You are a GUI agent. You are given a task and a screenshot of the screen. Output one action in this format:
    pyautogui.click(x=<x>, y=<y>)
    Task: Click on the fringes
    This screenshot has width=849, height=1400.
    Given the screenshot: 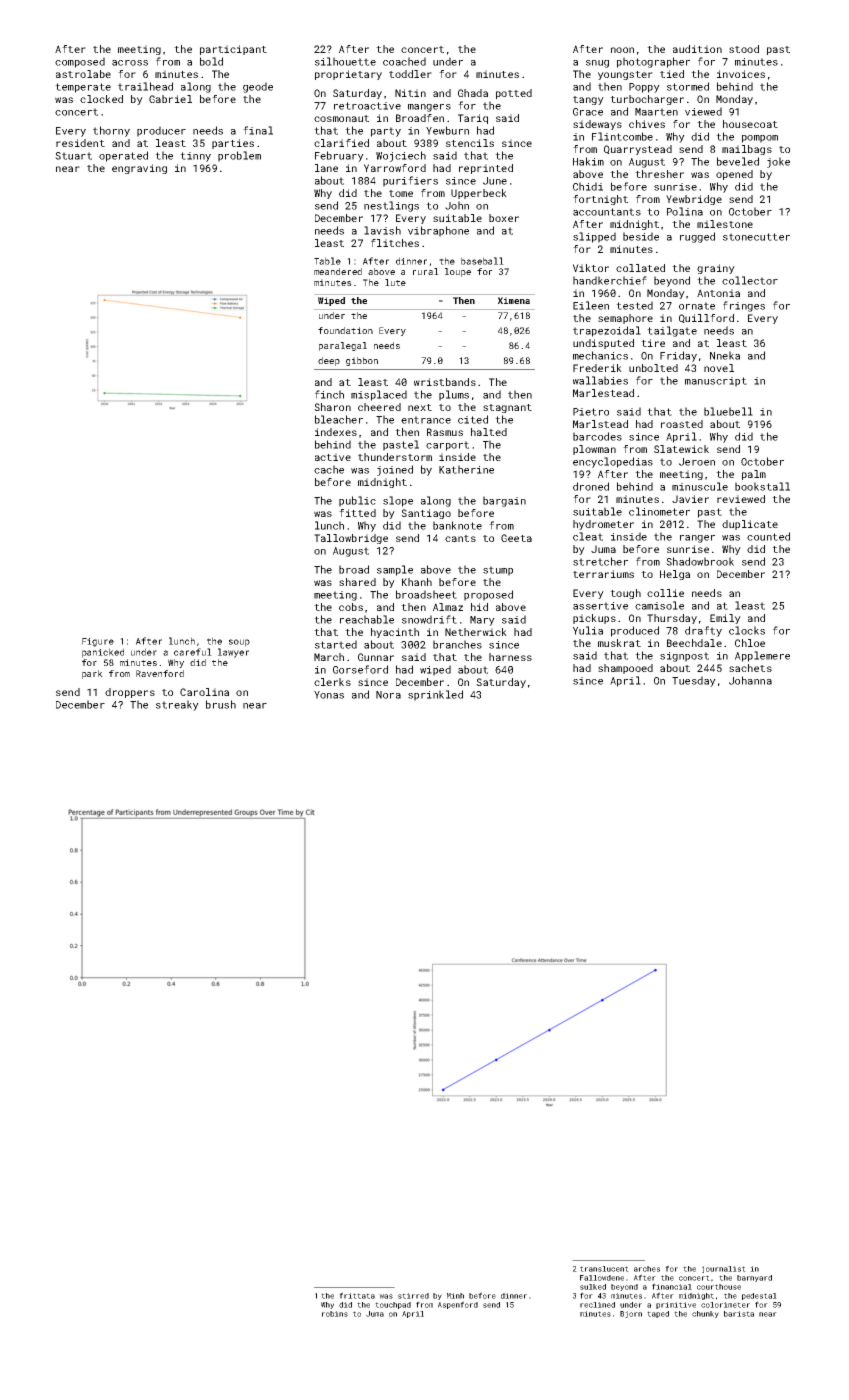 What is the action you would take?
    pyautogui.click(x=744, y=306)
